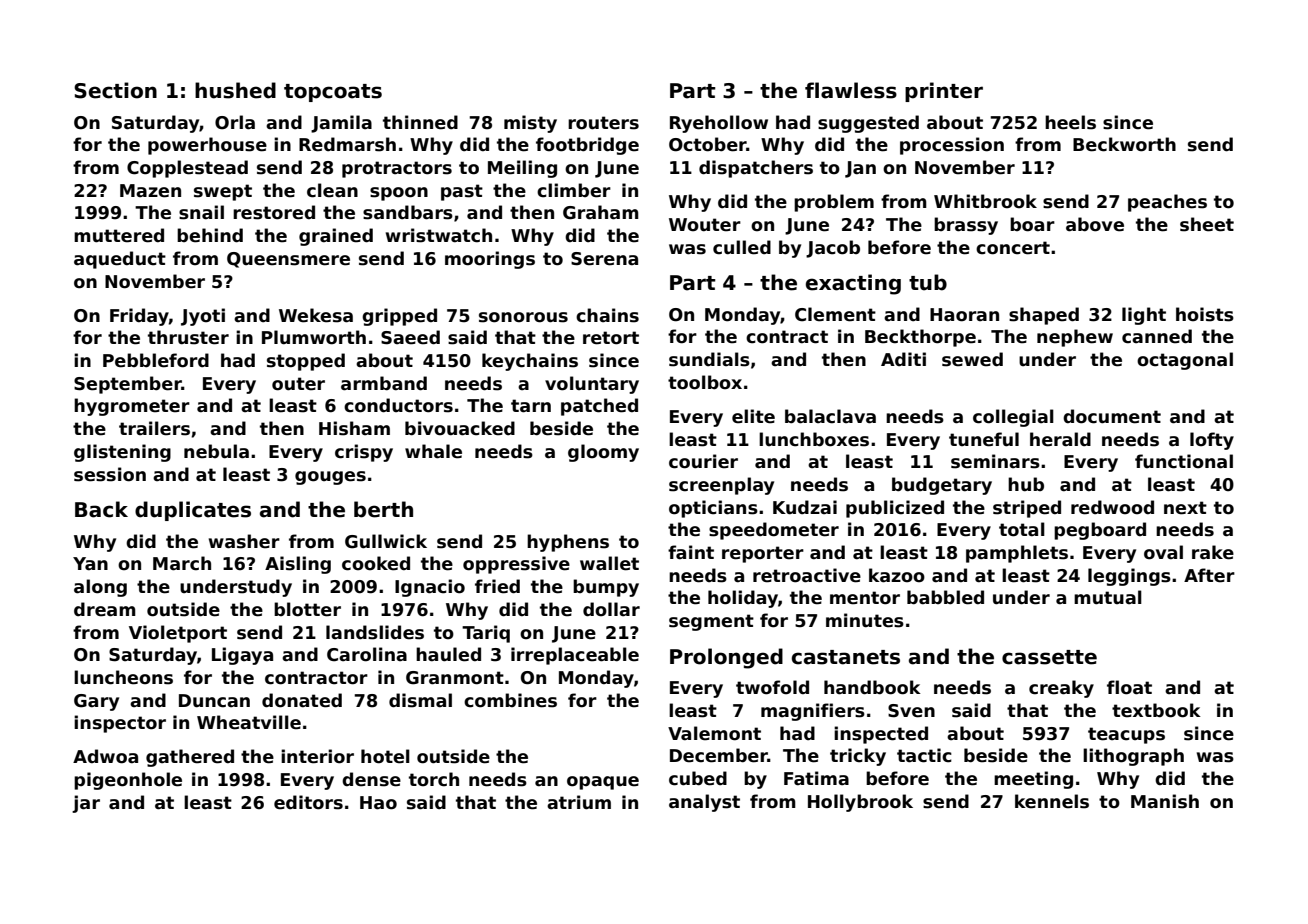 The height and width of the screenshot is (924, 1308). Describe the element at coordinates (851, 90) in the screenshot. I see `flawless` at that location.
